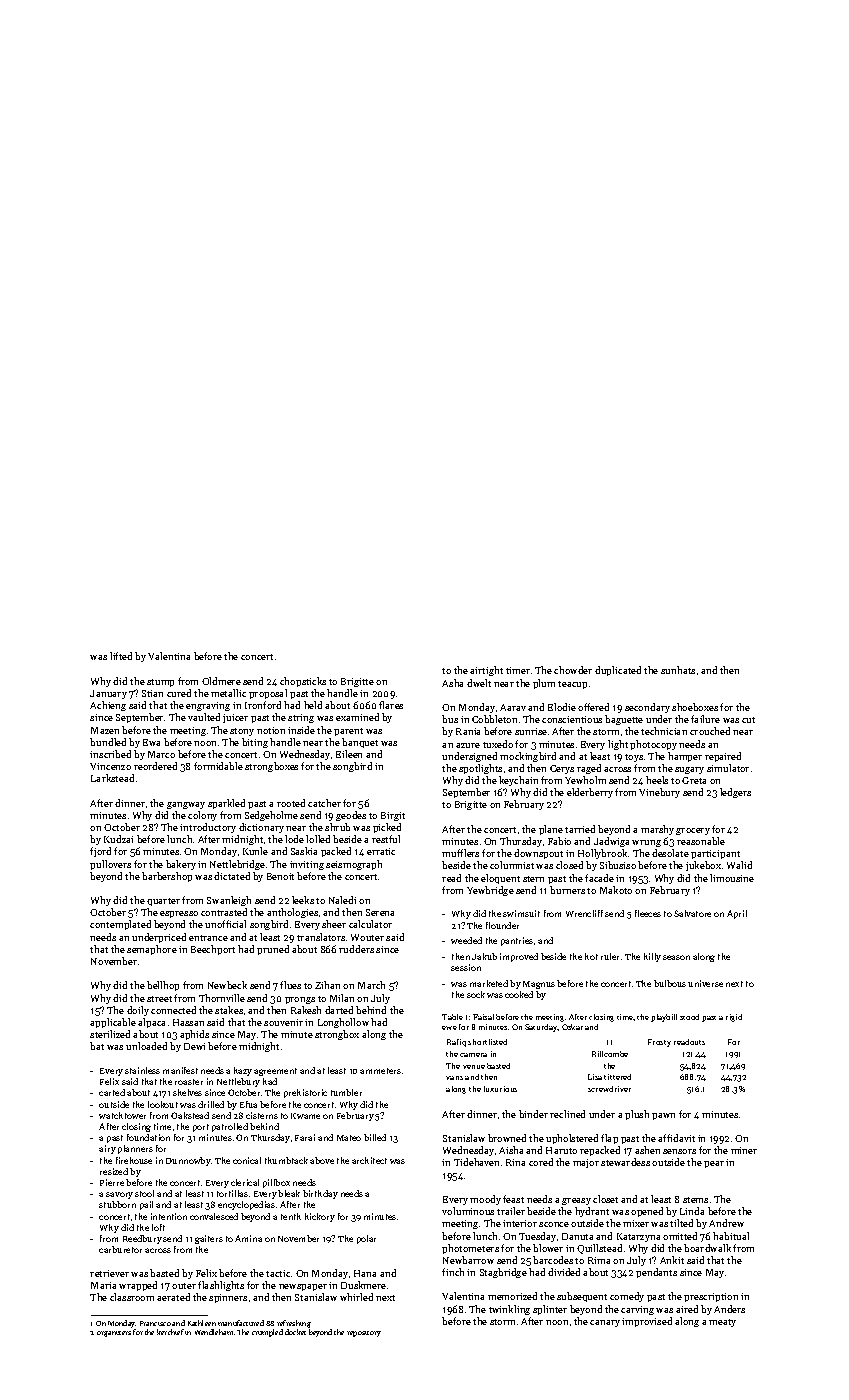 The width and height of the page is (849, 1400). I want to click on teacup, so click(572, 685).
